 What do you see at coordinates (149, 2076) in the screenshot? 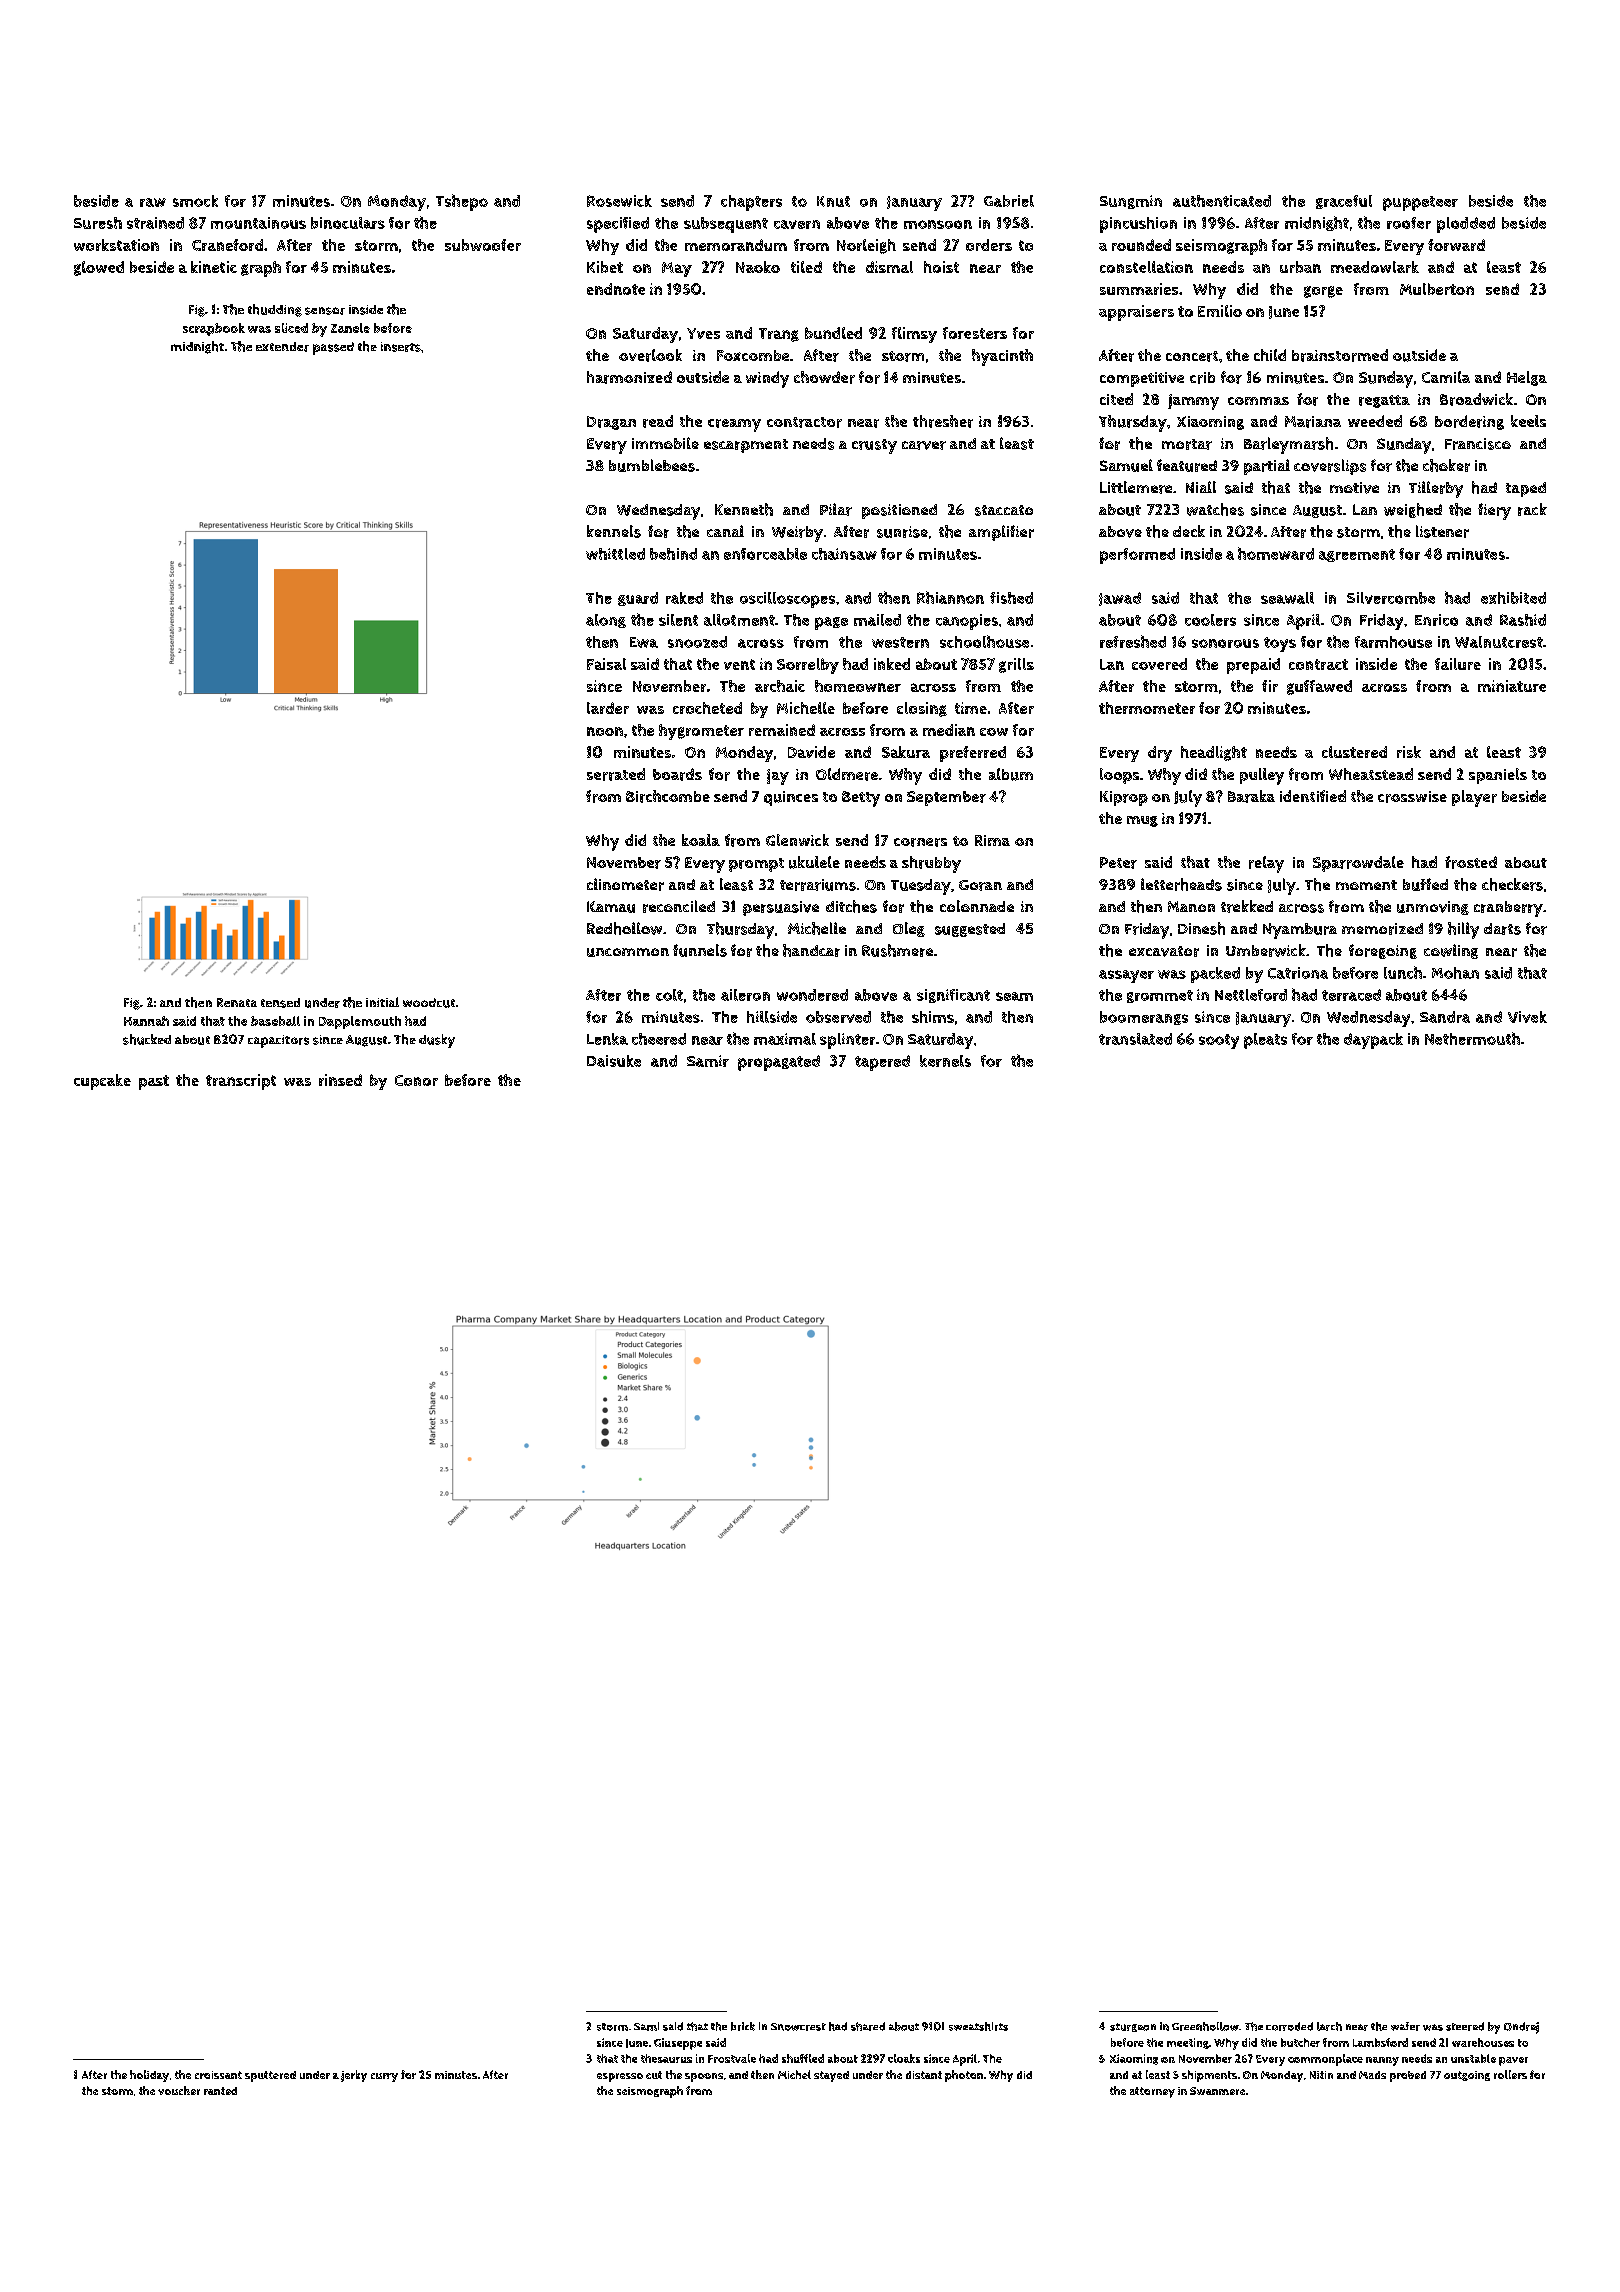
I see `holiday` at bounding box center [149, 2076].
